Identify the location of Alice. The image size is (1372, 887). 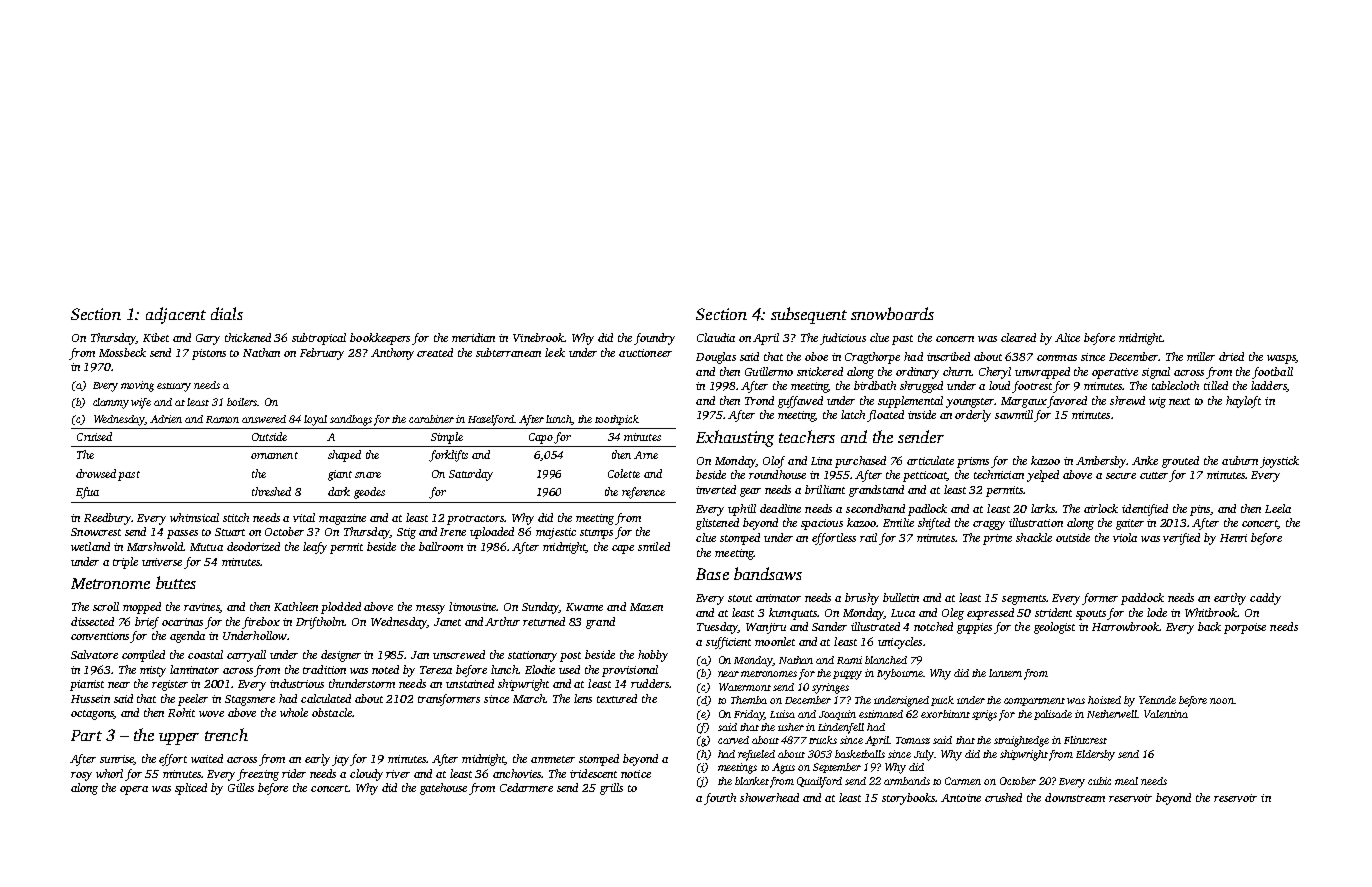
(1067, 337).
